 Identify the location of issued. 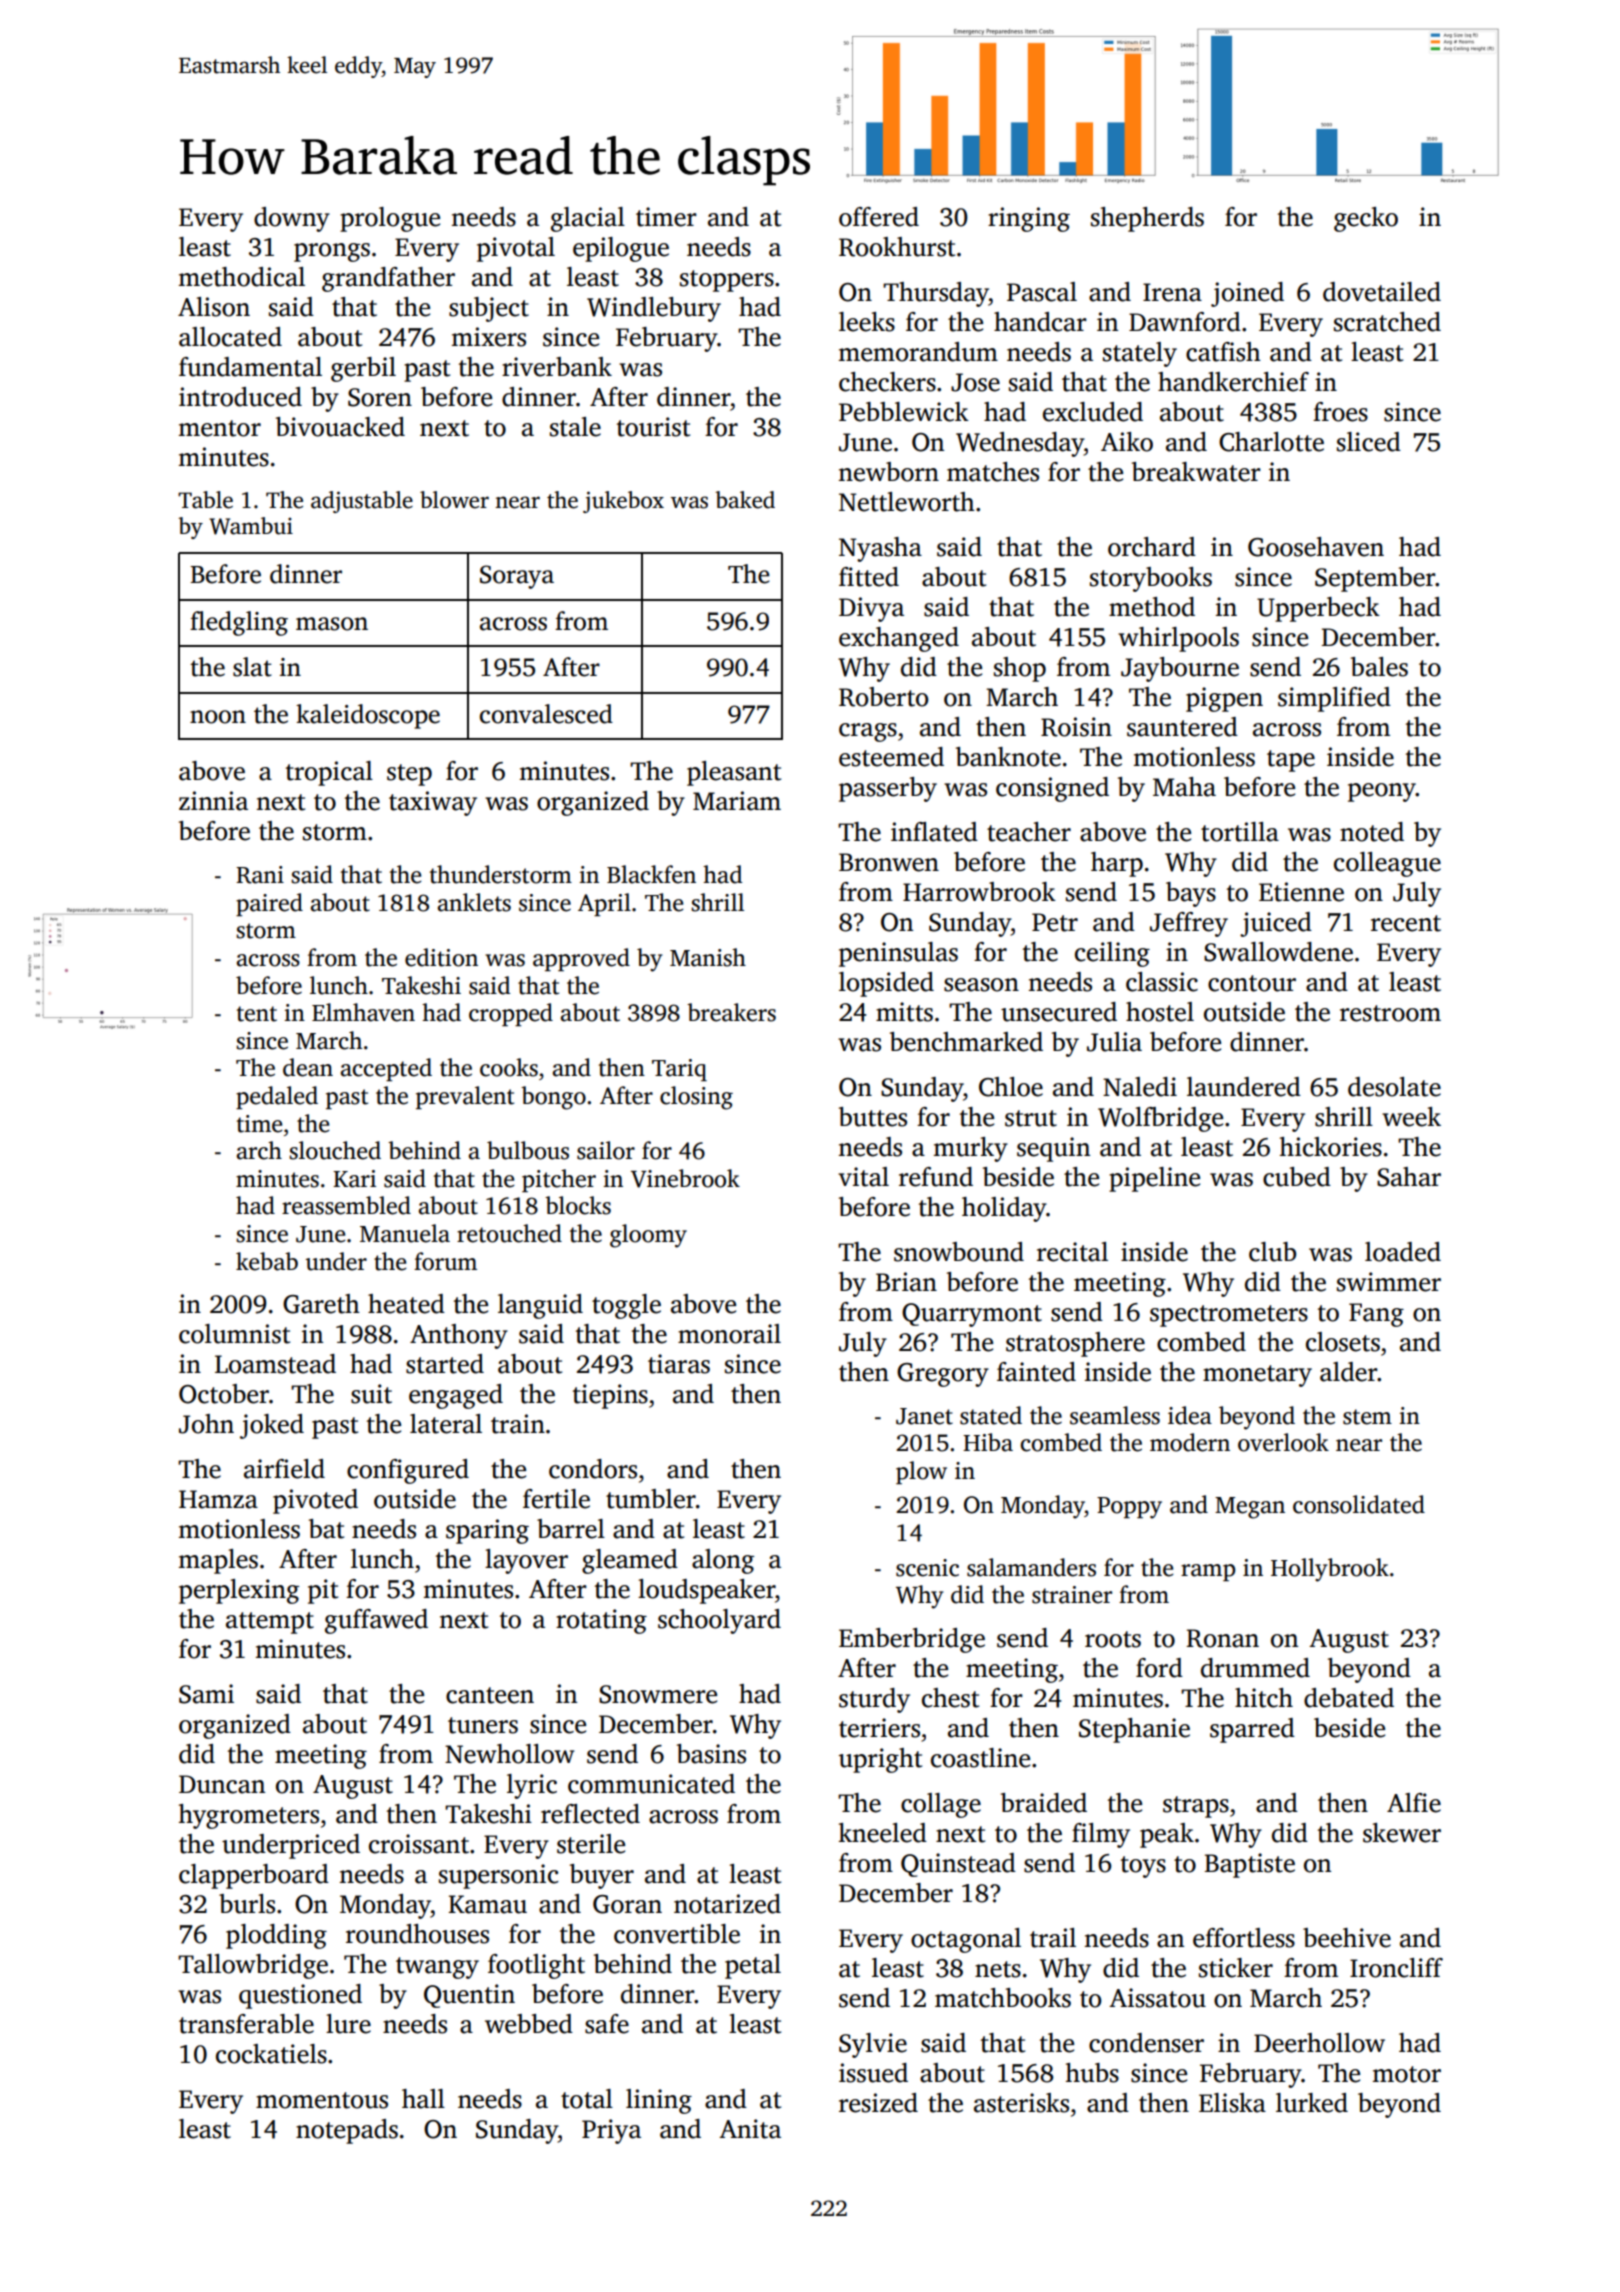
(873, 2073).
